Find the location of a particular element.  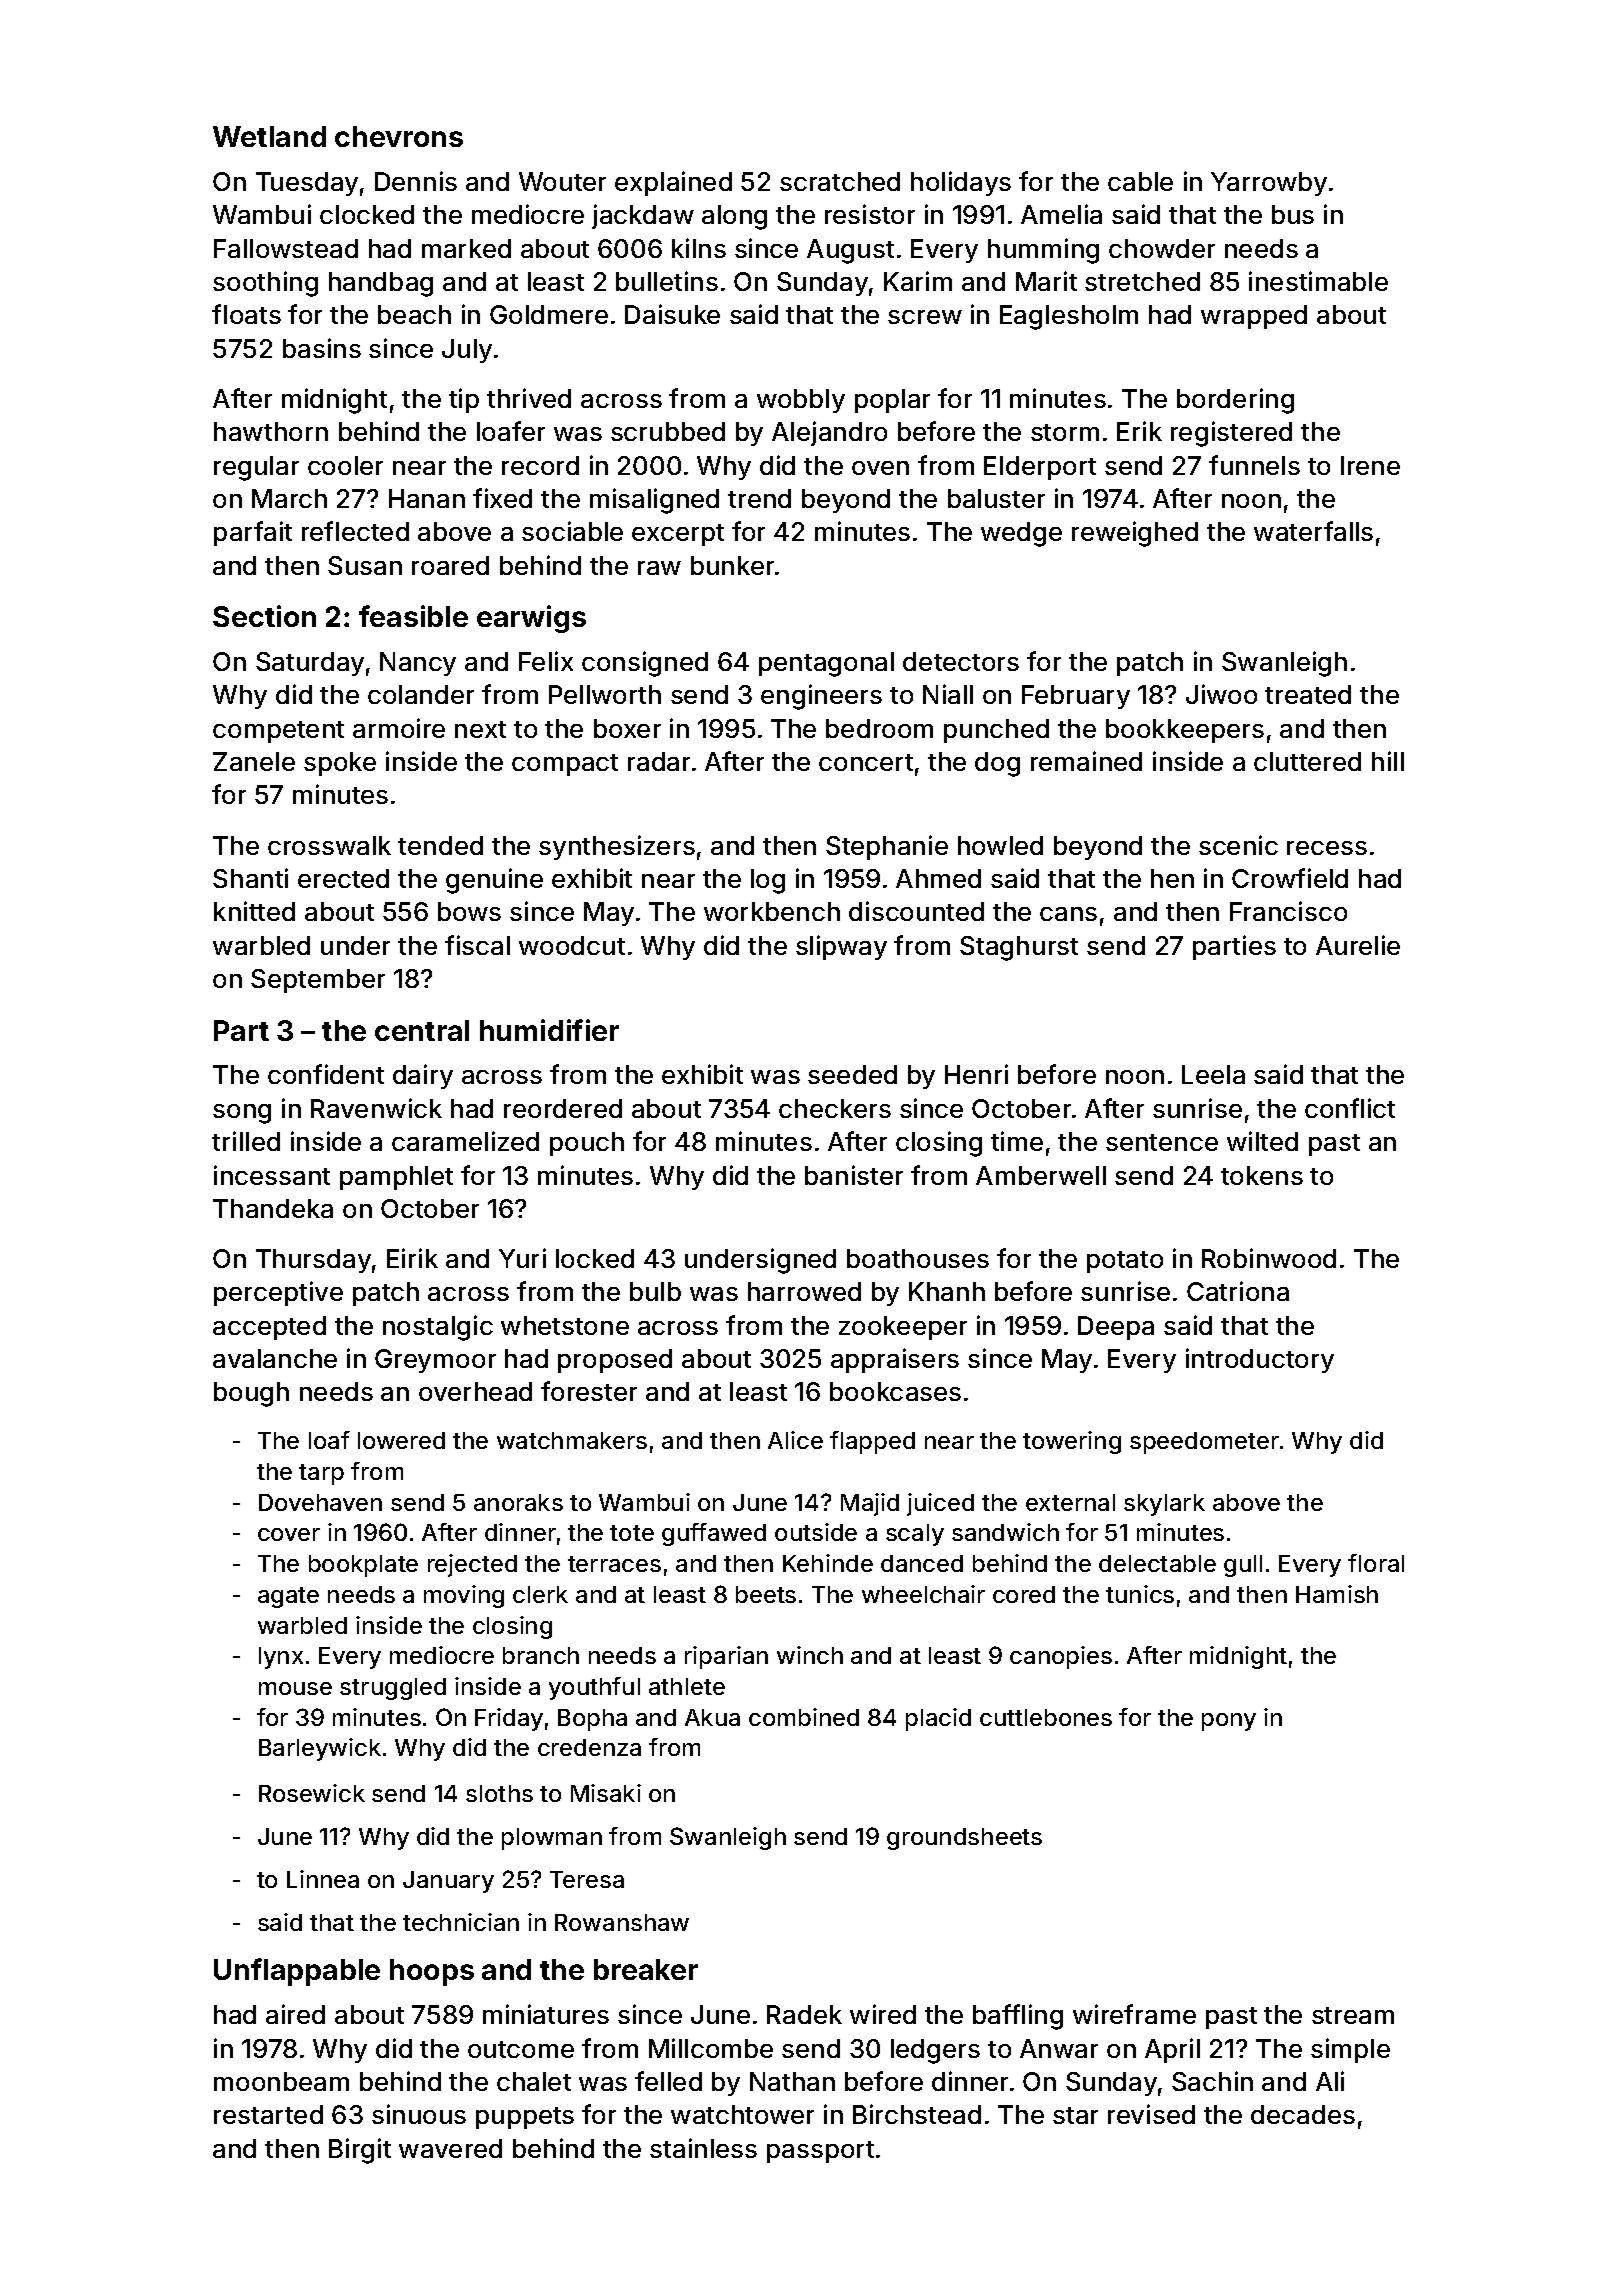

chevrons is located at coordinates (399, 136).
